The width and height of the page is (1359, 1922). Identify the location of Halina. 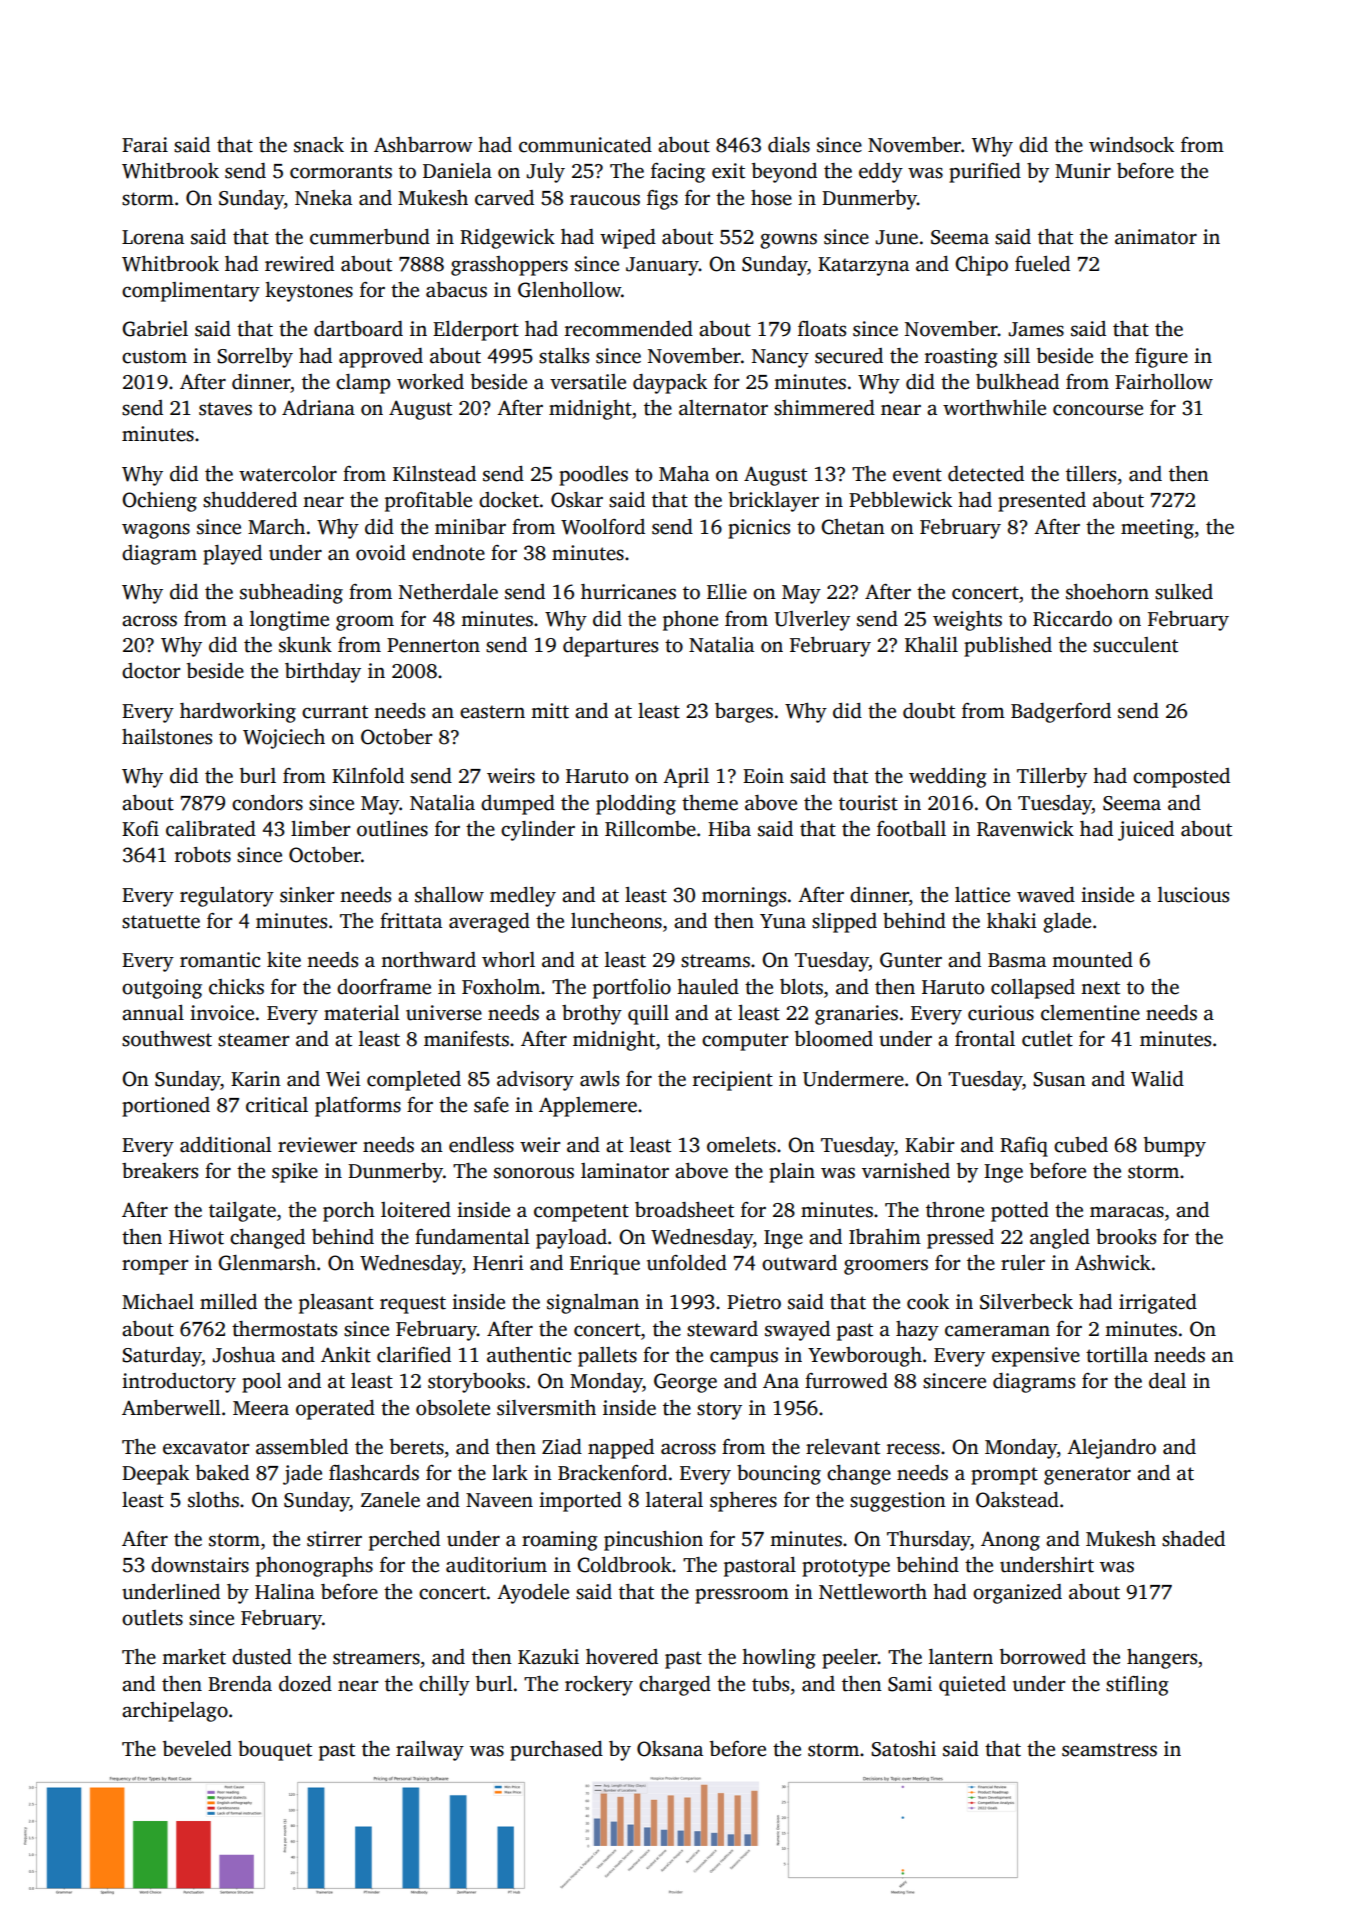
(285, 1592).
